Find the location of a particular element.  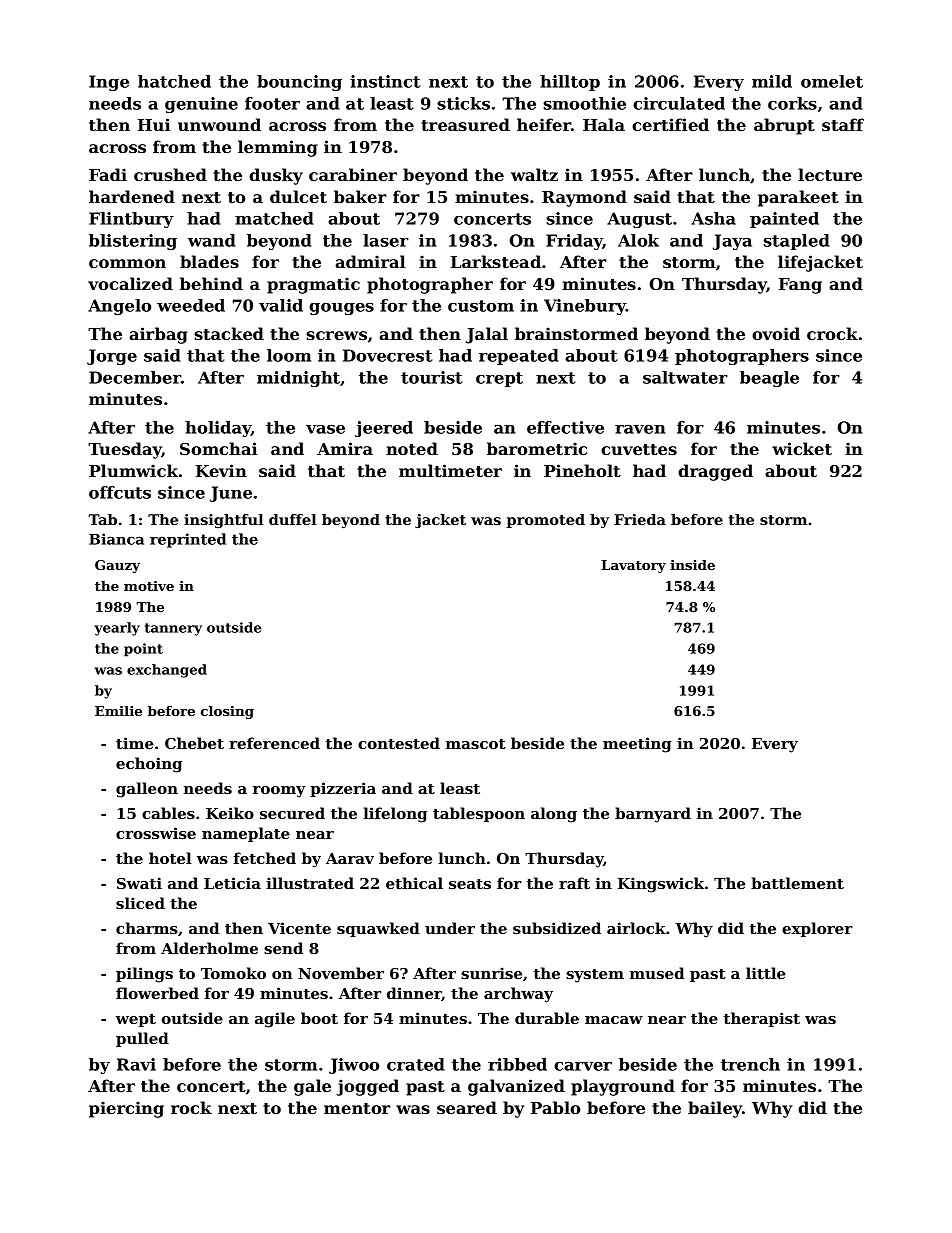

Hui is located at coordinates (154, 124).
